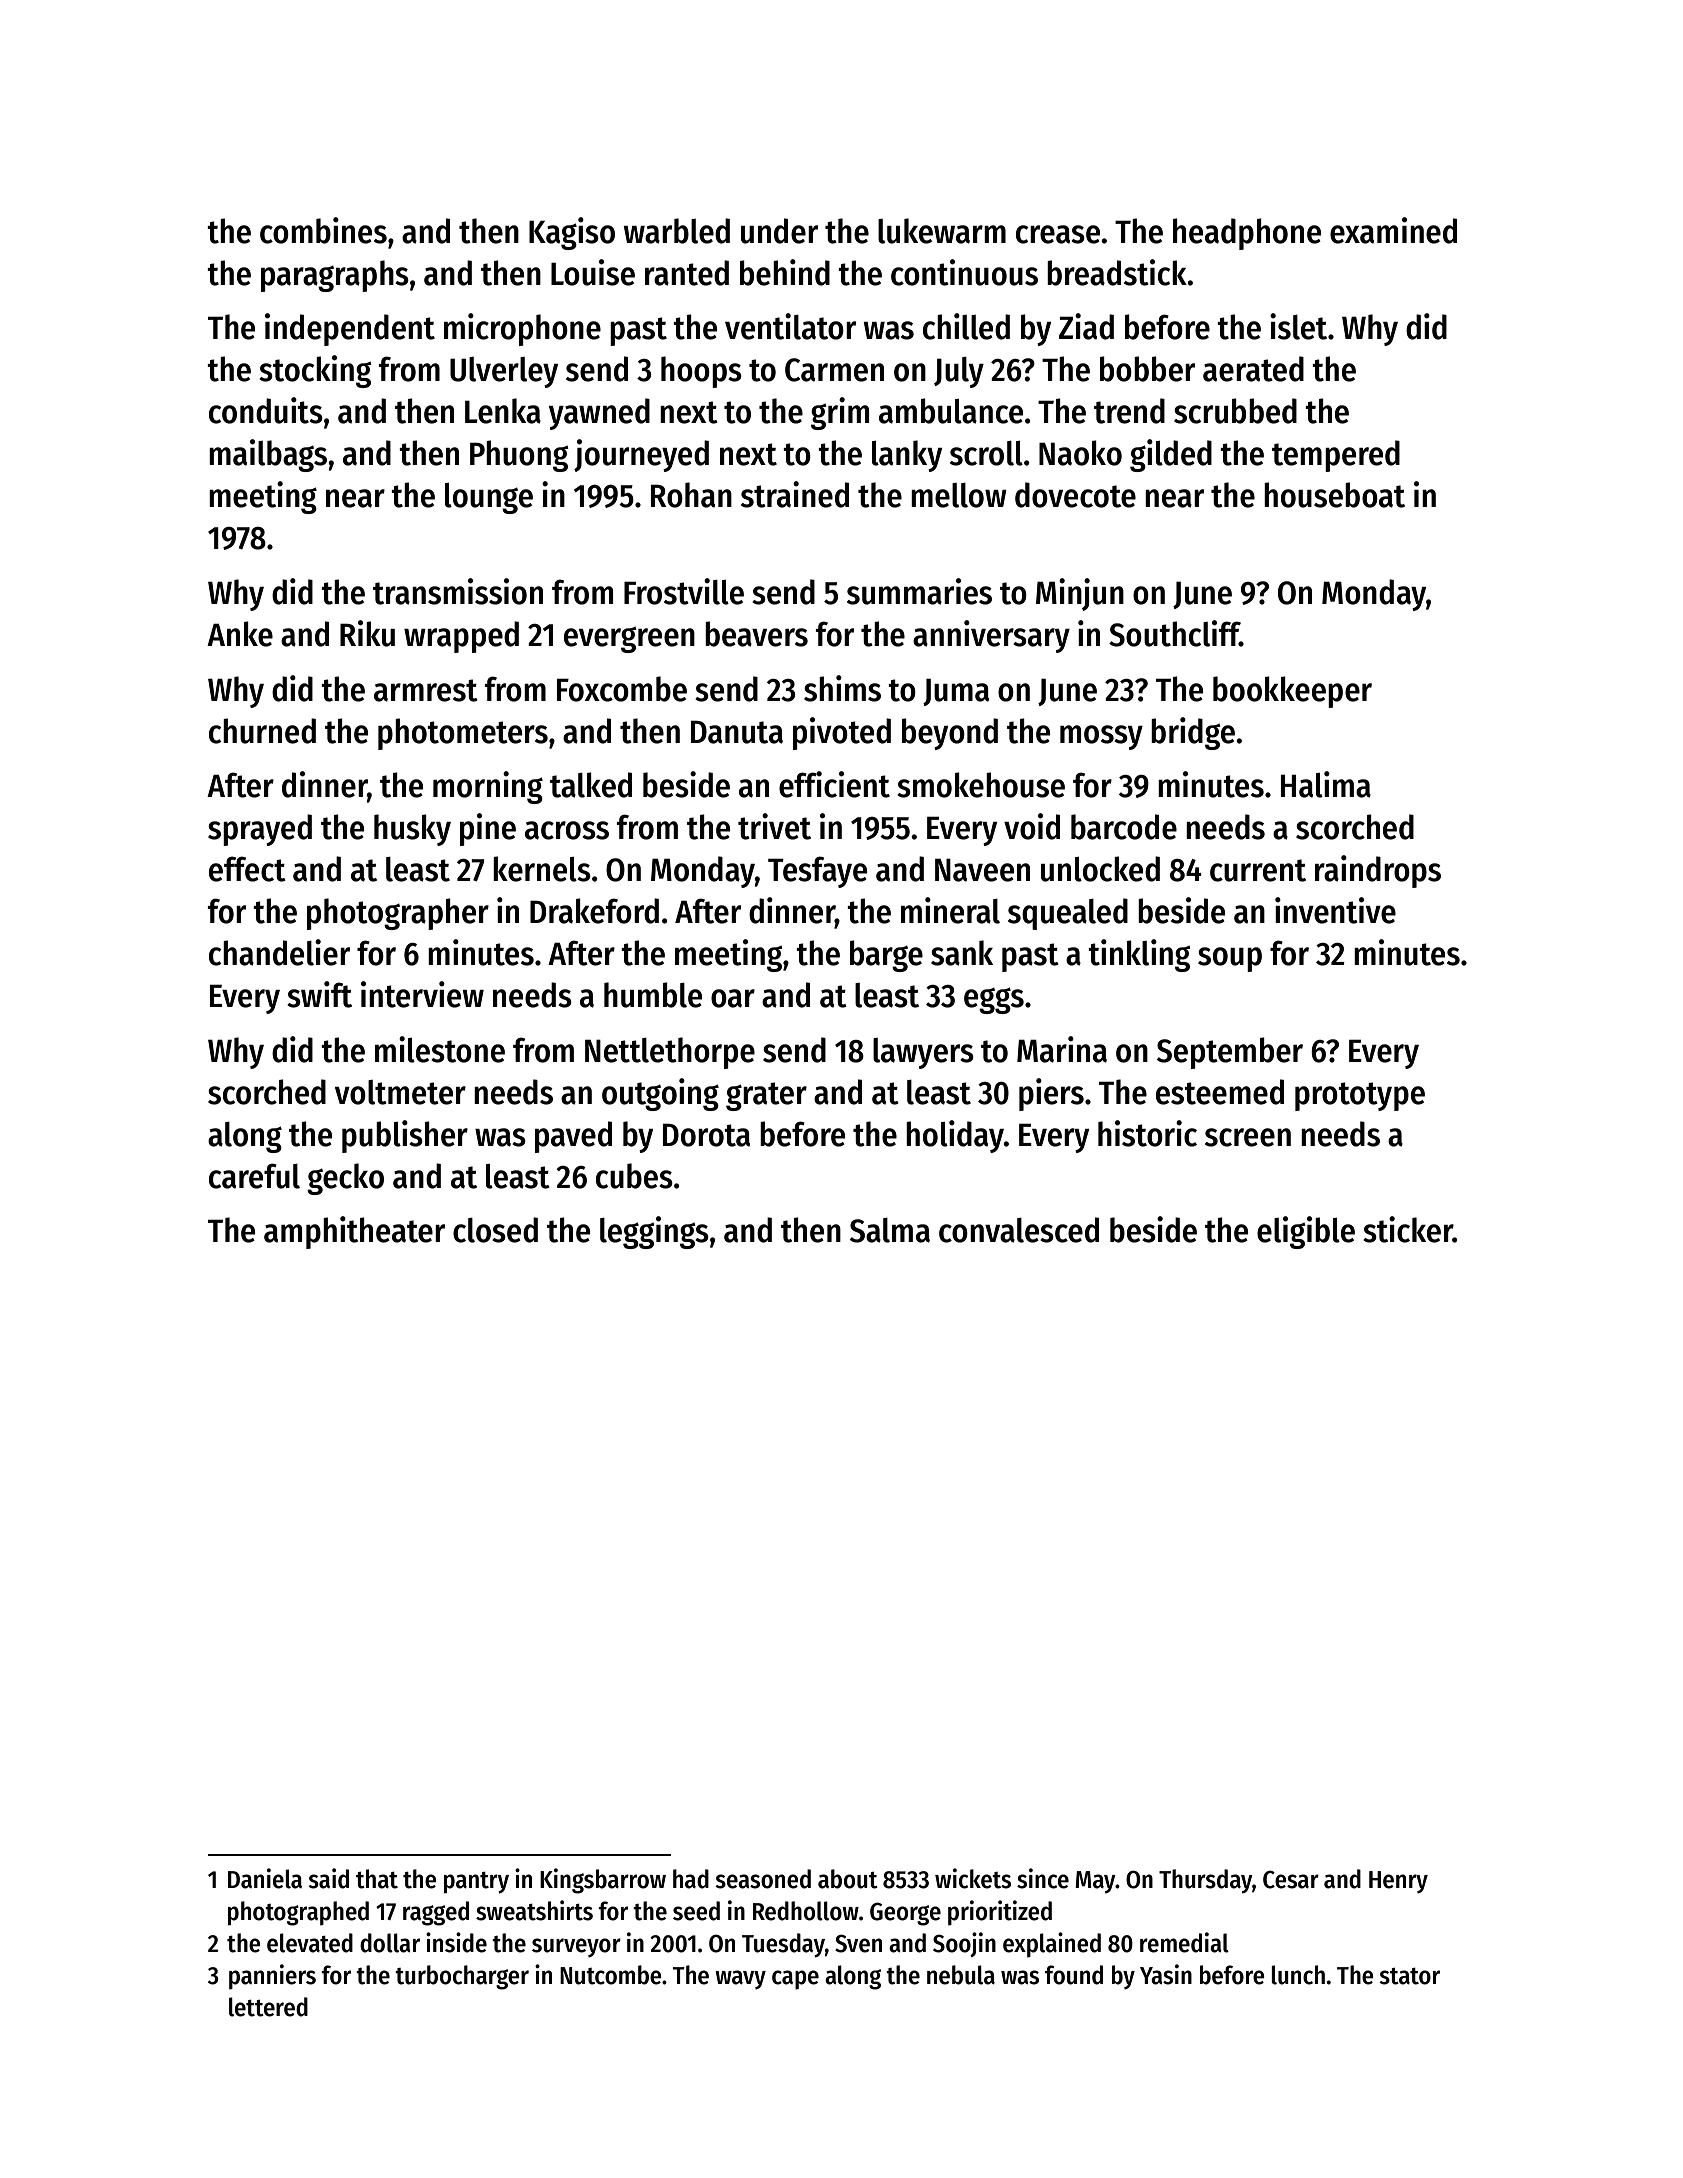 The width and height of the screenshot is (1683, 2178). Describe the element at coordinates (265, 1878) in the screenshot. I see `Daniela` at that location.
